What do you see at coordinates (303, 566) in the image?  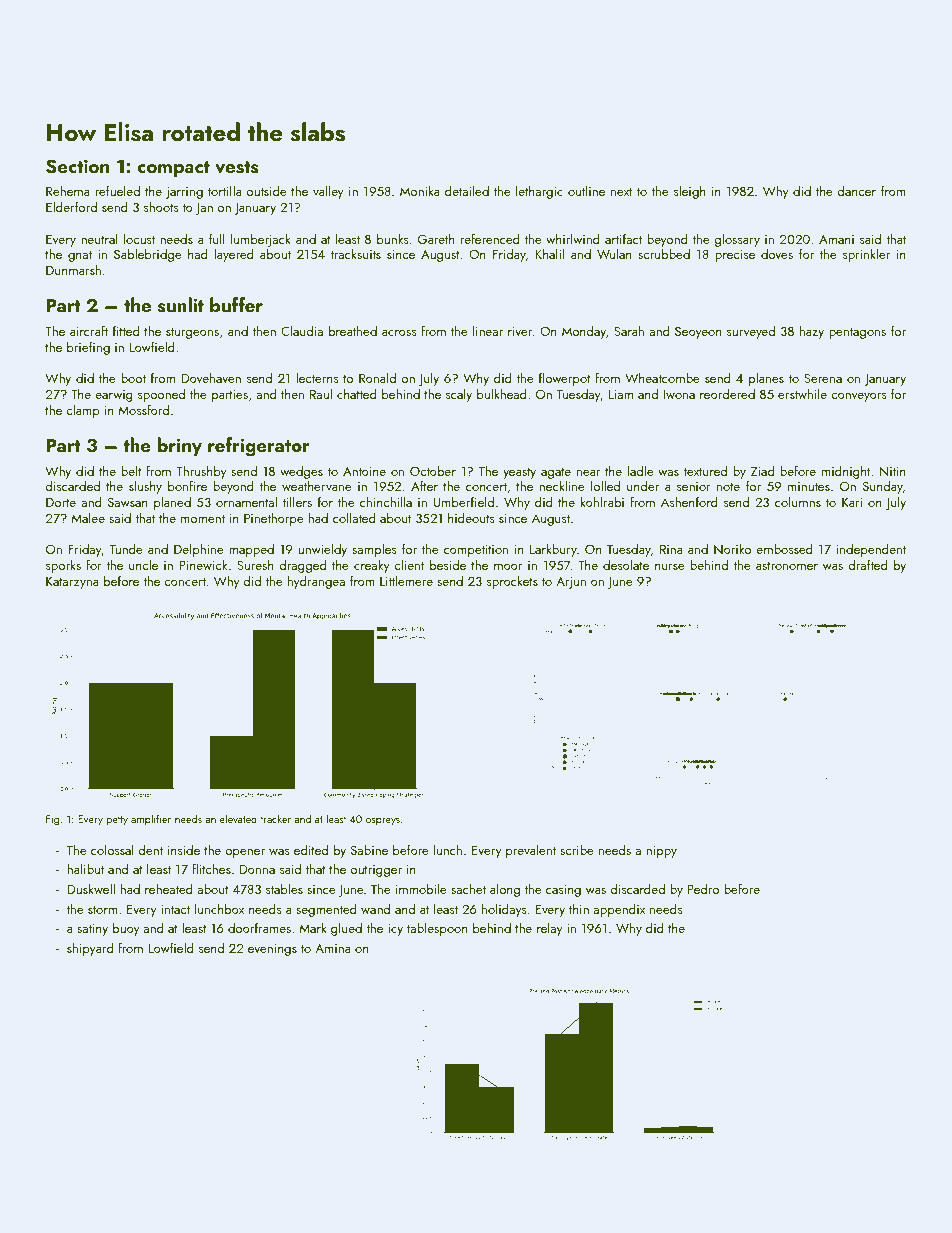 I see `dragged` at bounding box center [303, 566].
